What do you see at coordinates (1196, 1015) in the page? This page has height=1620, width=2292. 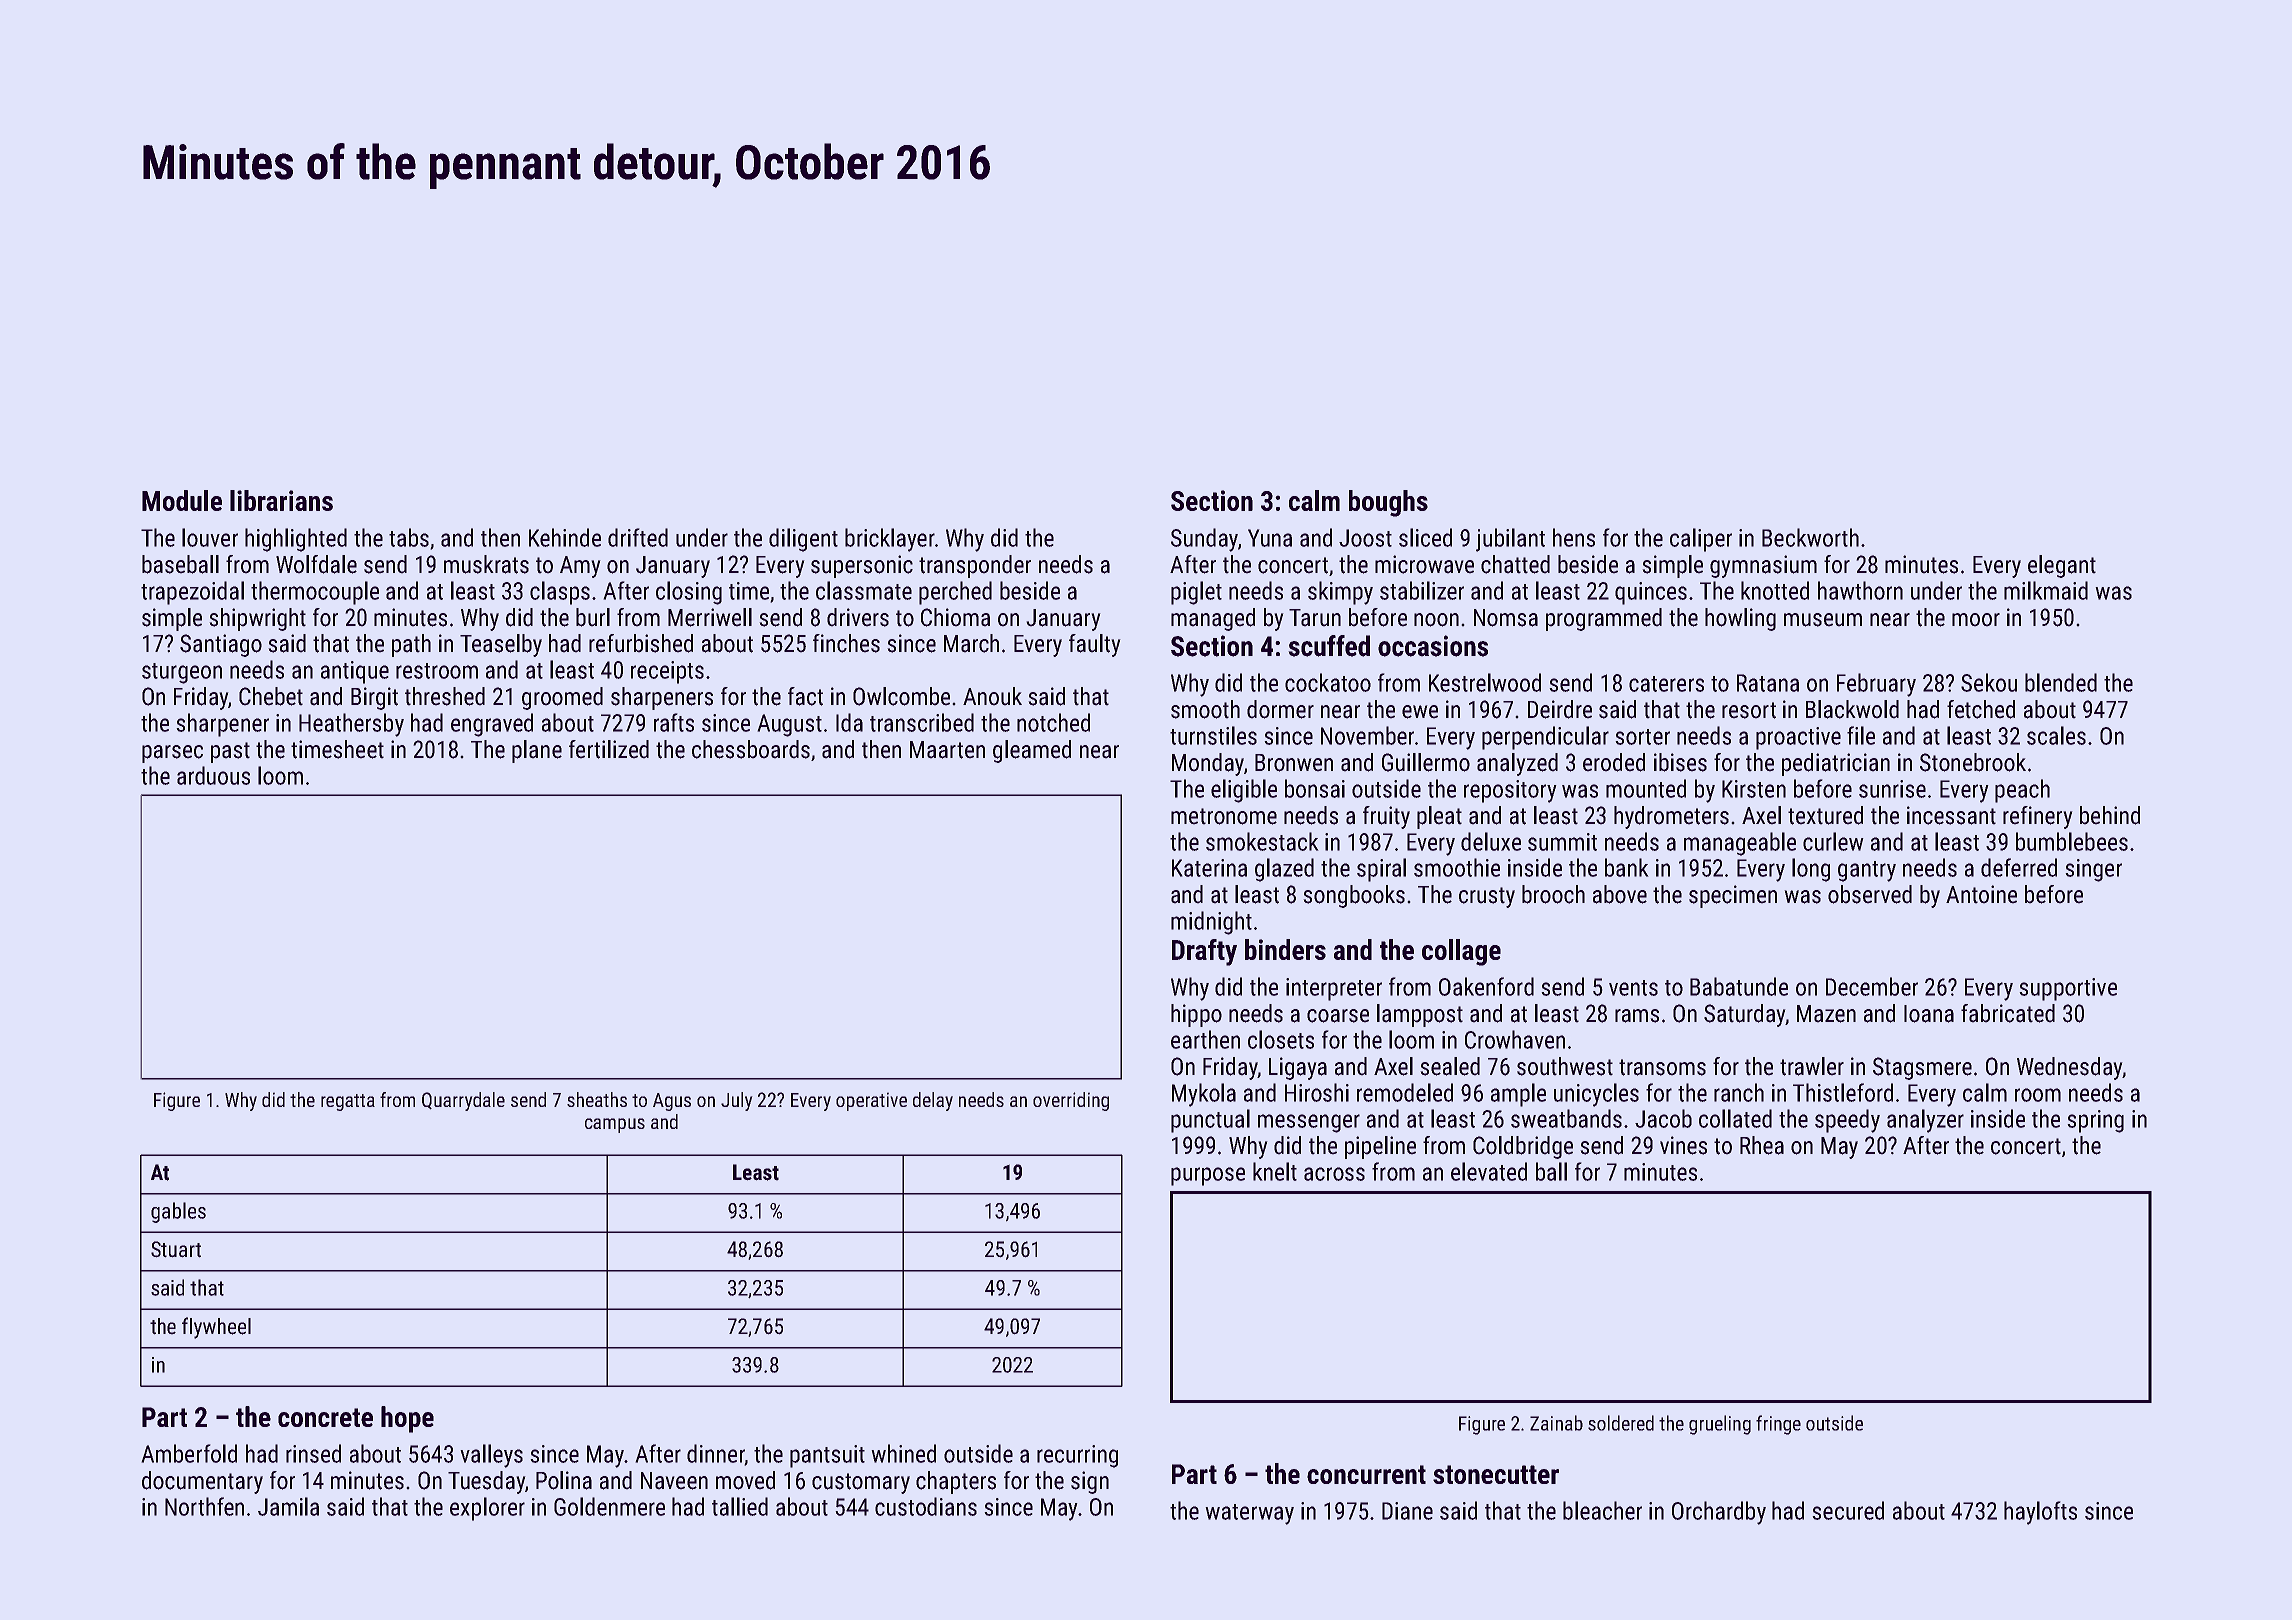 I see `hippo` at bounding box center [1196, 1015].
